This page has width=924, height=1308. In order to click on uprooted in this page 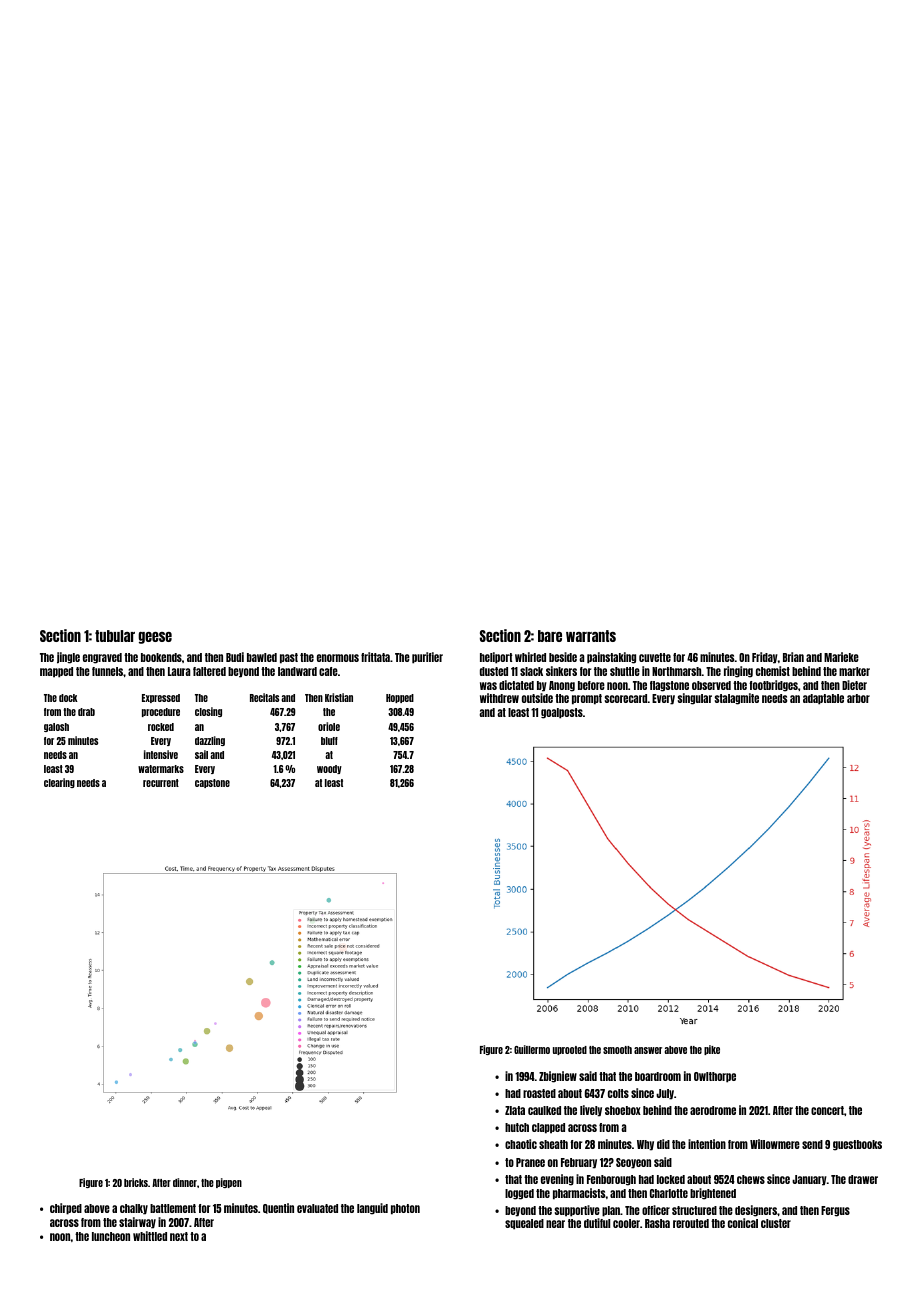, I will do `click(570, 1050)`.
